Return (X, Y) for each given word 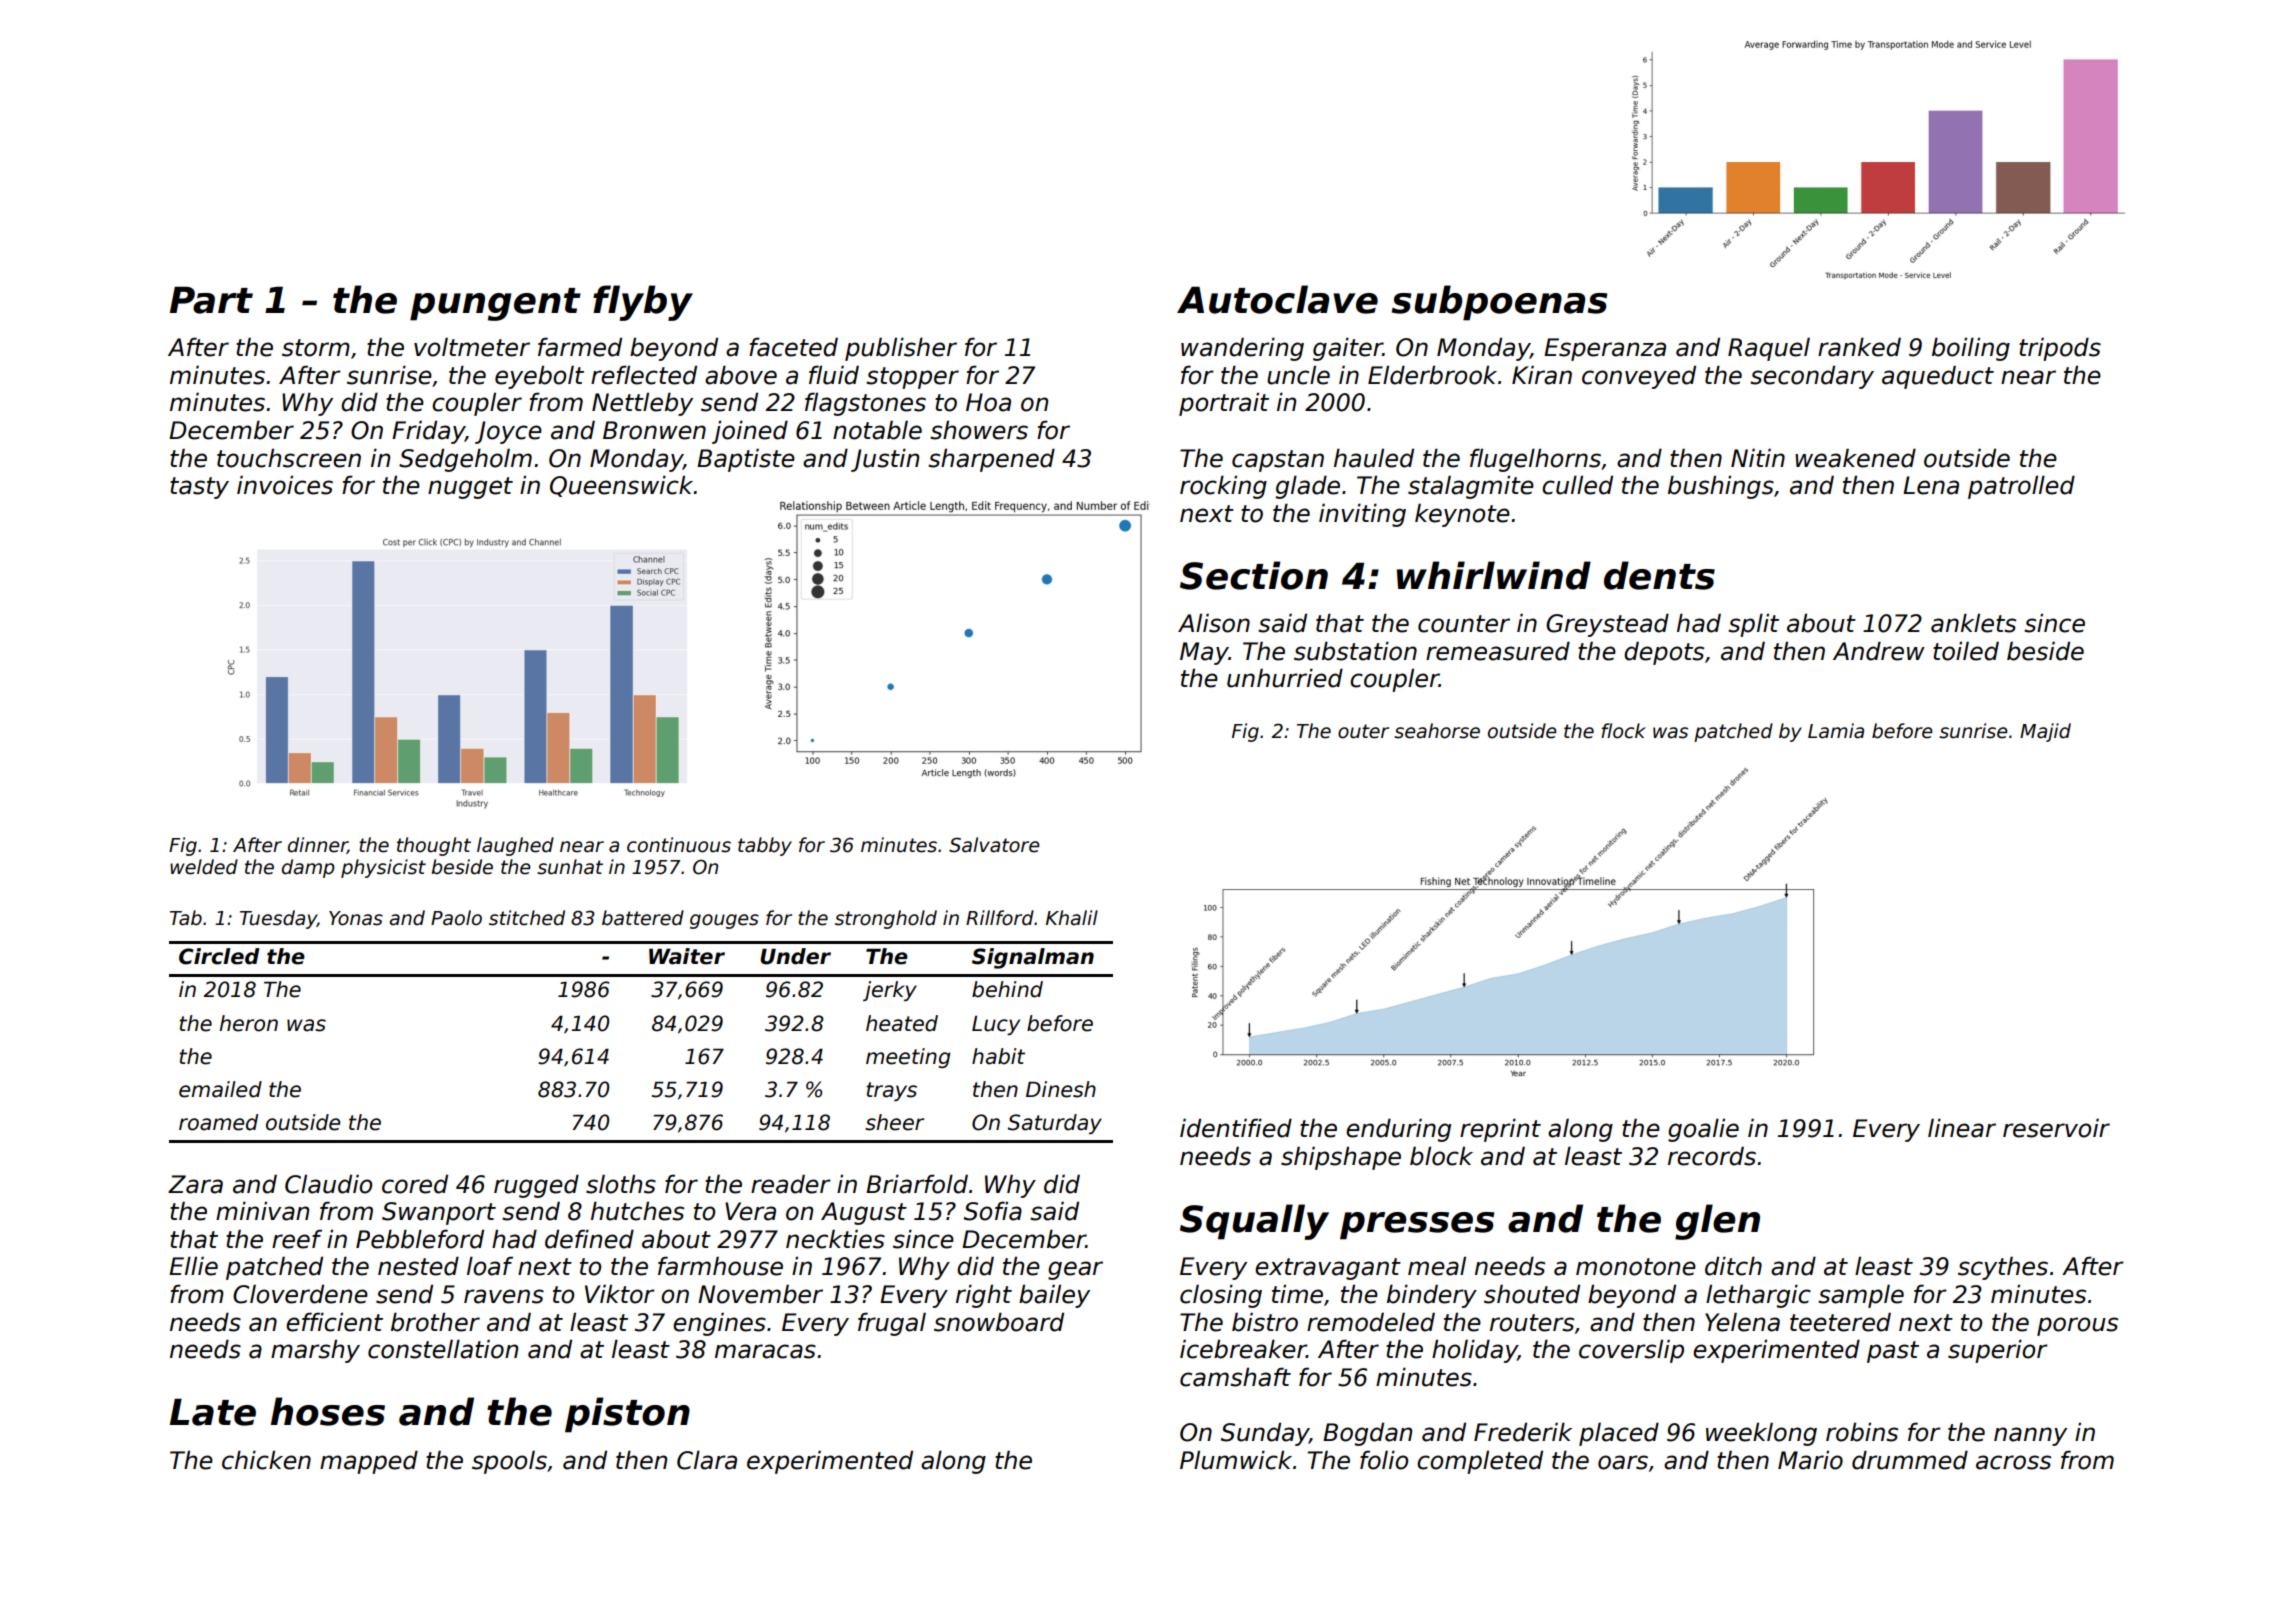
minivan (262, 1211)
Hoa (988, 402)
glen (1717, 1222)
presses (1417, 1226)
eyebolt (539, 377)
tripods (2060, 349)
